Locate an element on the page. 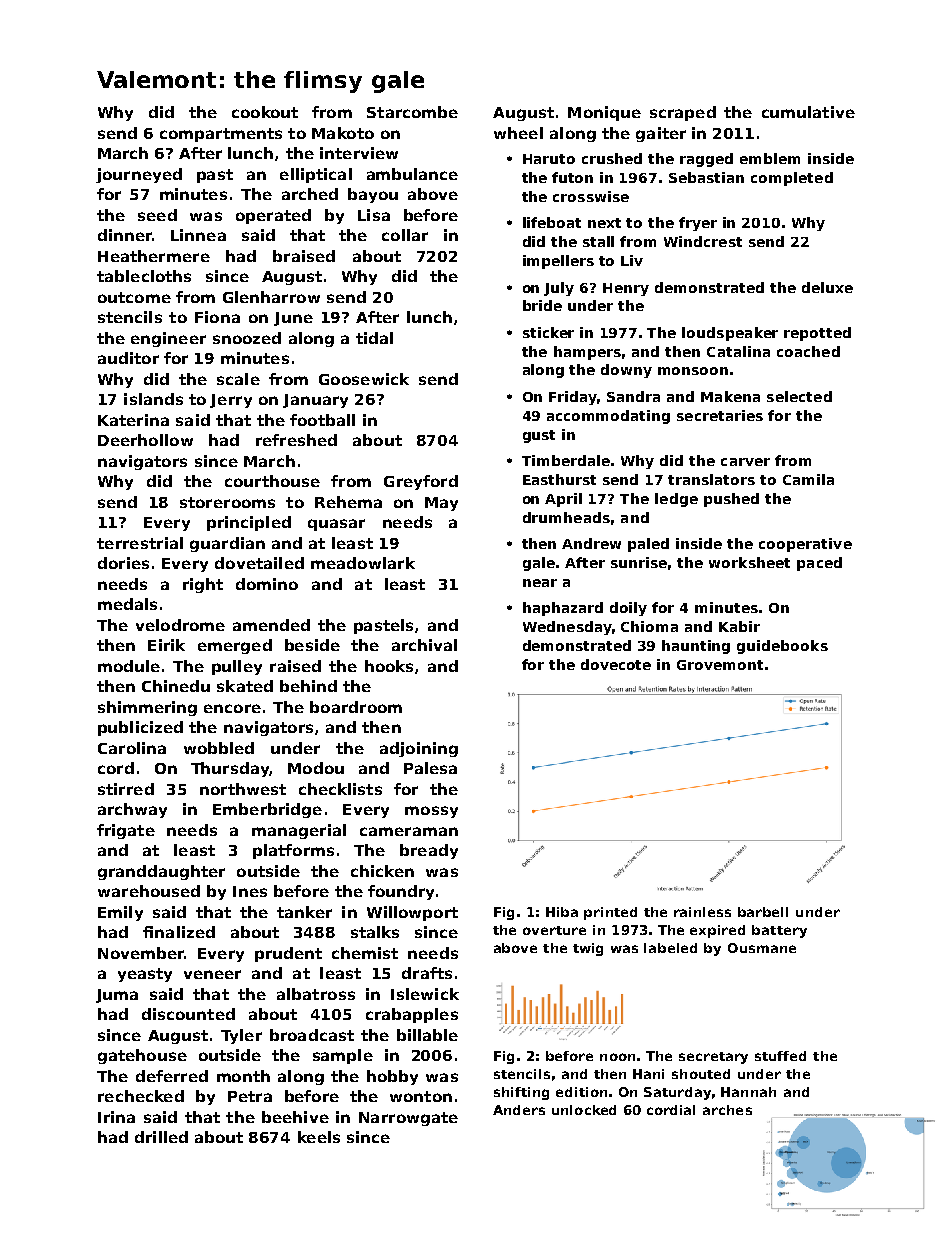 This document has width=952, height=1233. crushed is located at coordinates (612, 158).
